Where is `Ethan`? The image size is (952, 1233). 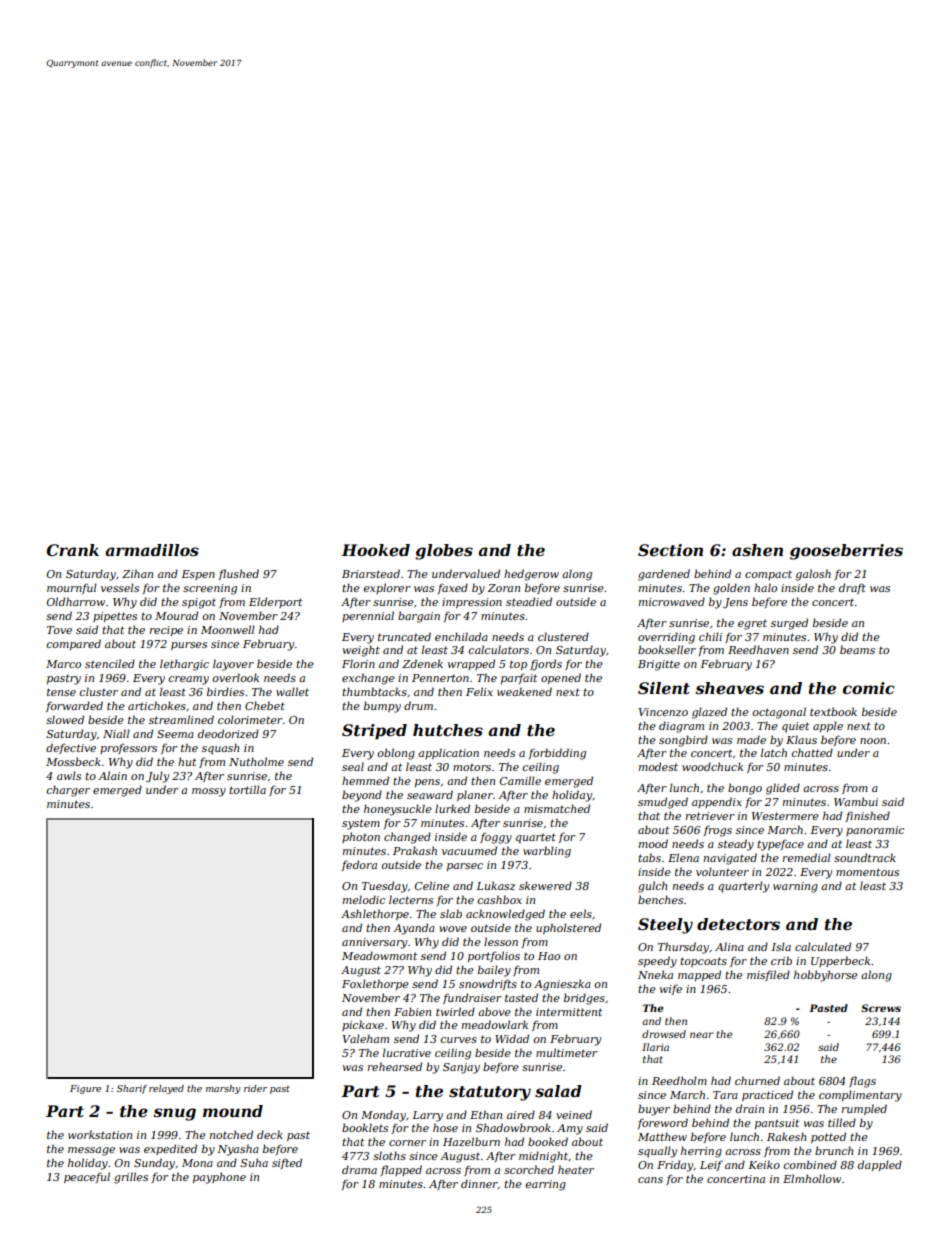
Ethan is located at coordinates (486, 1114).
